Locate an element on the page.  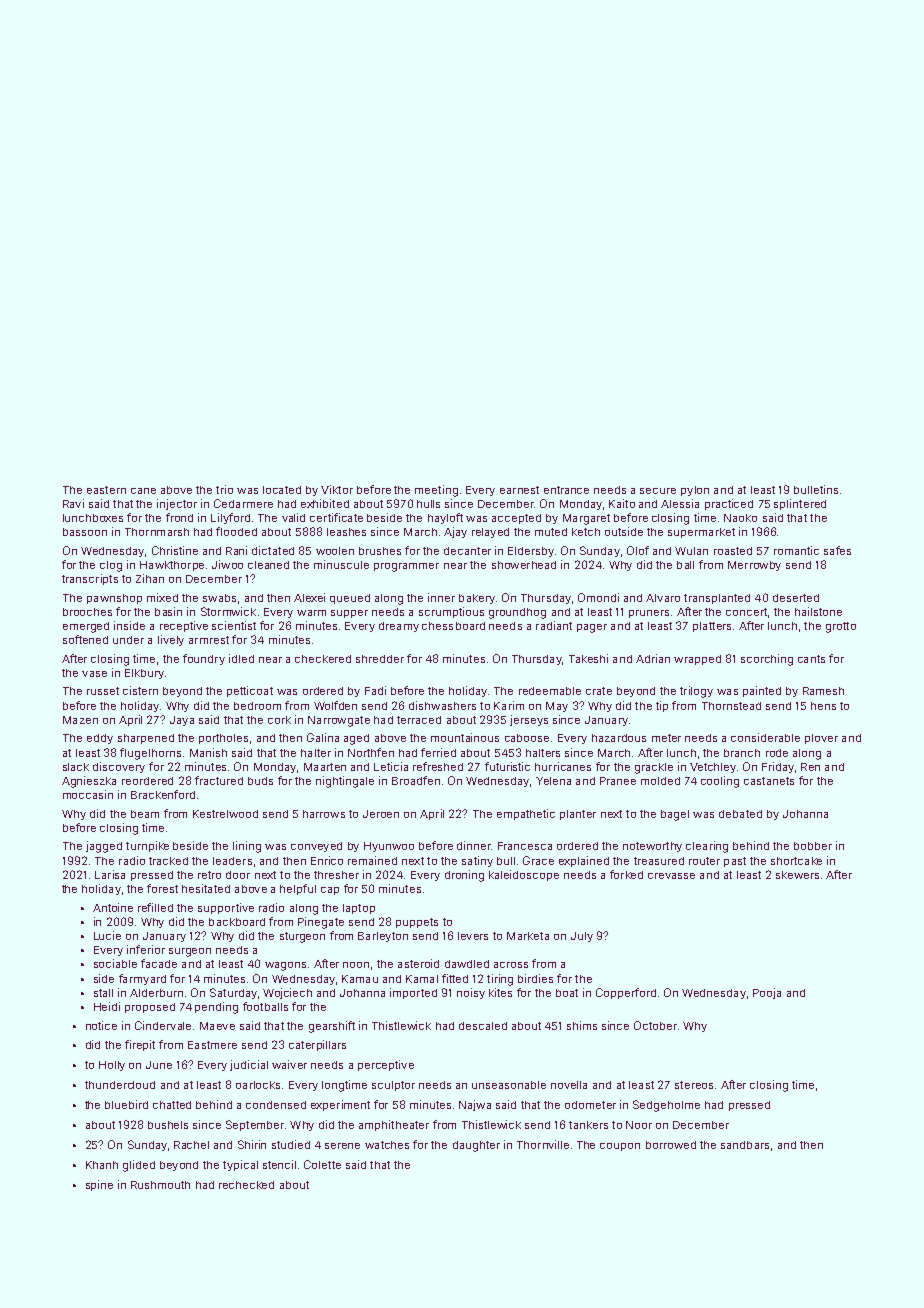
softened is located at coordinates (85, 639).
